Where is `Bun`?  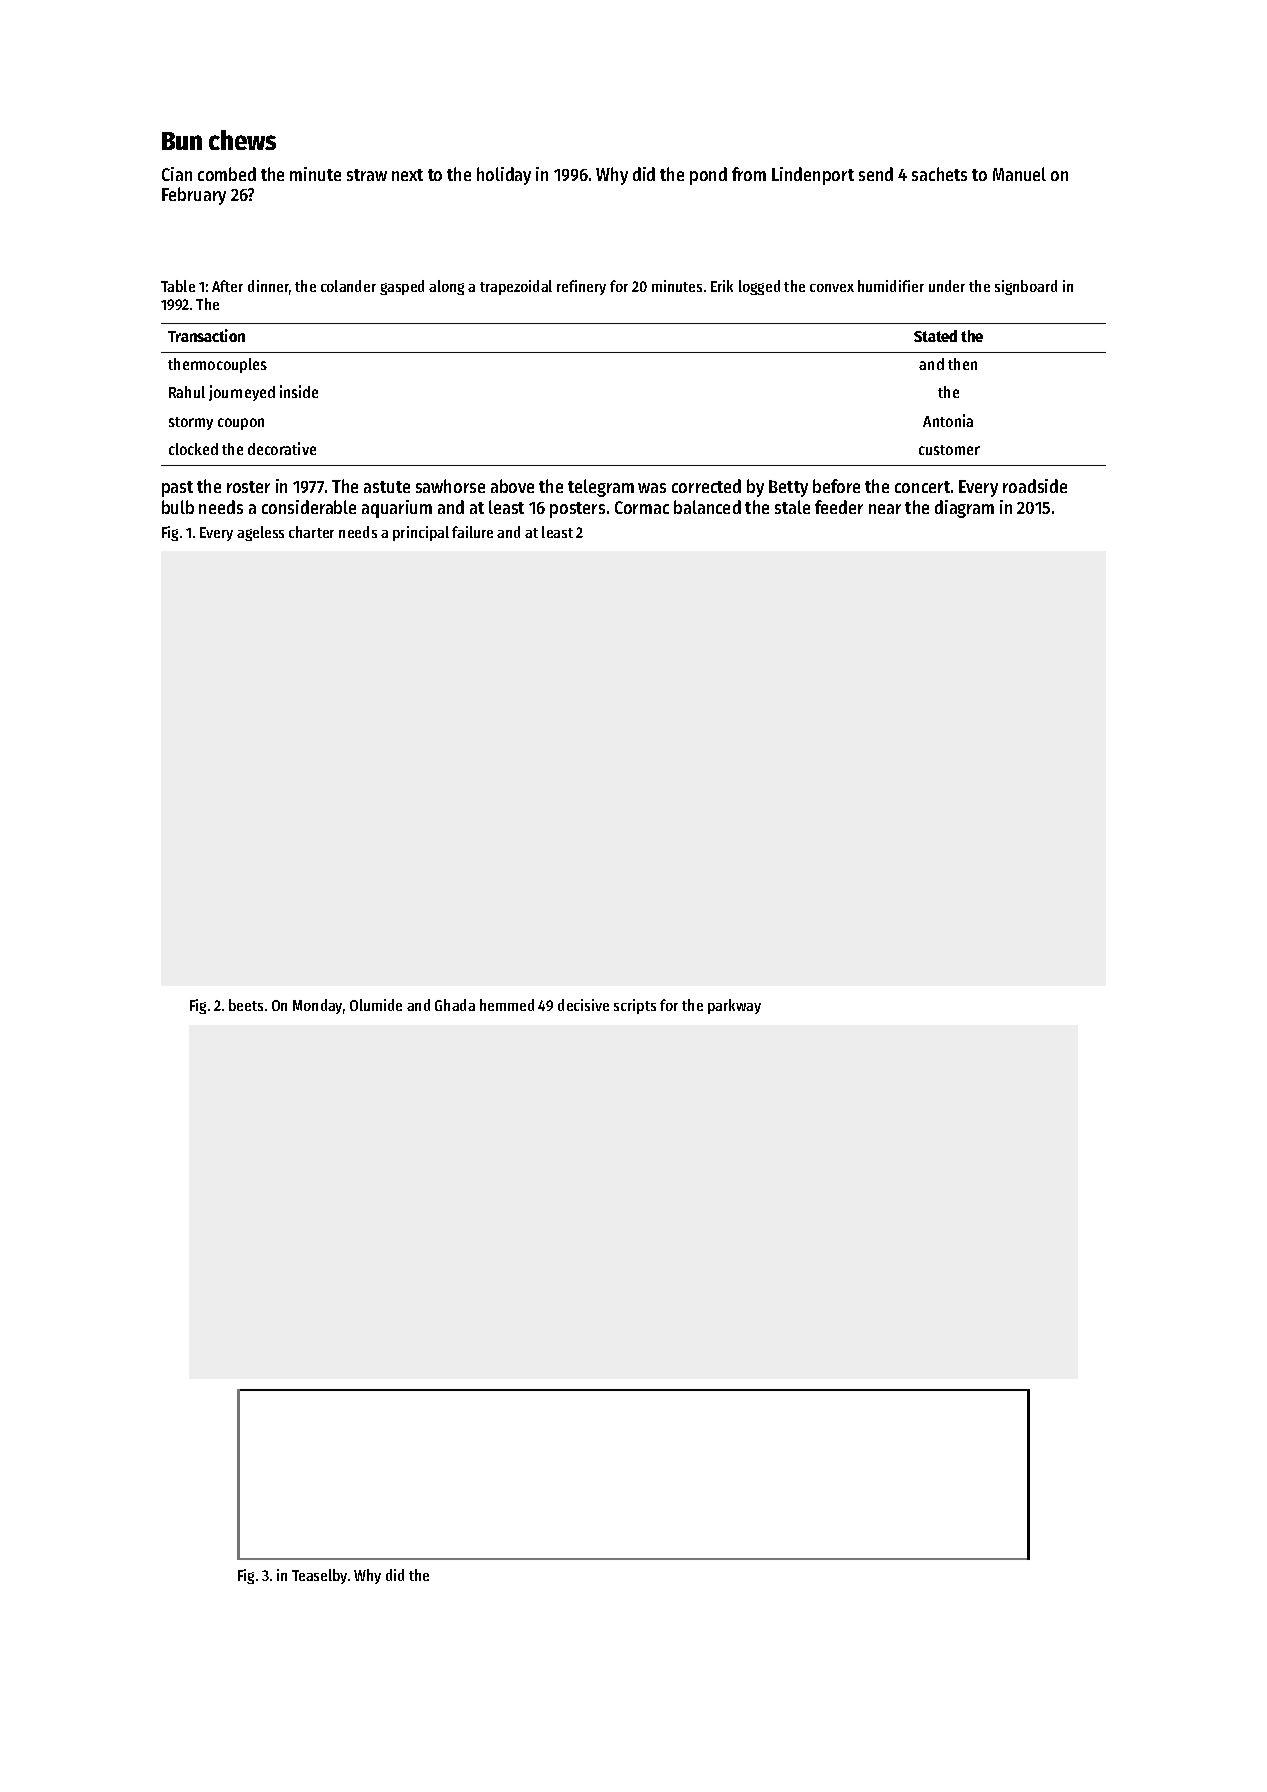
Bun is located at coordinates (182, 141).
